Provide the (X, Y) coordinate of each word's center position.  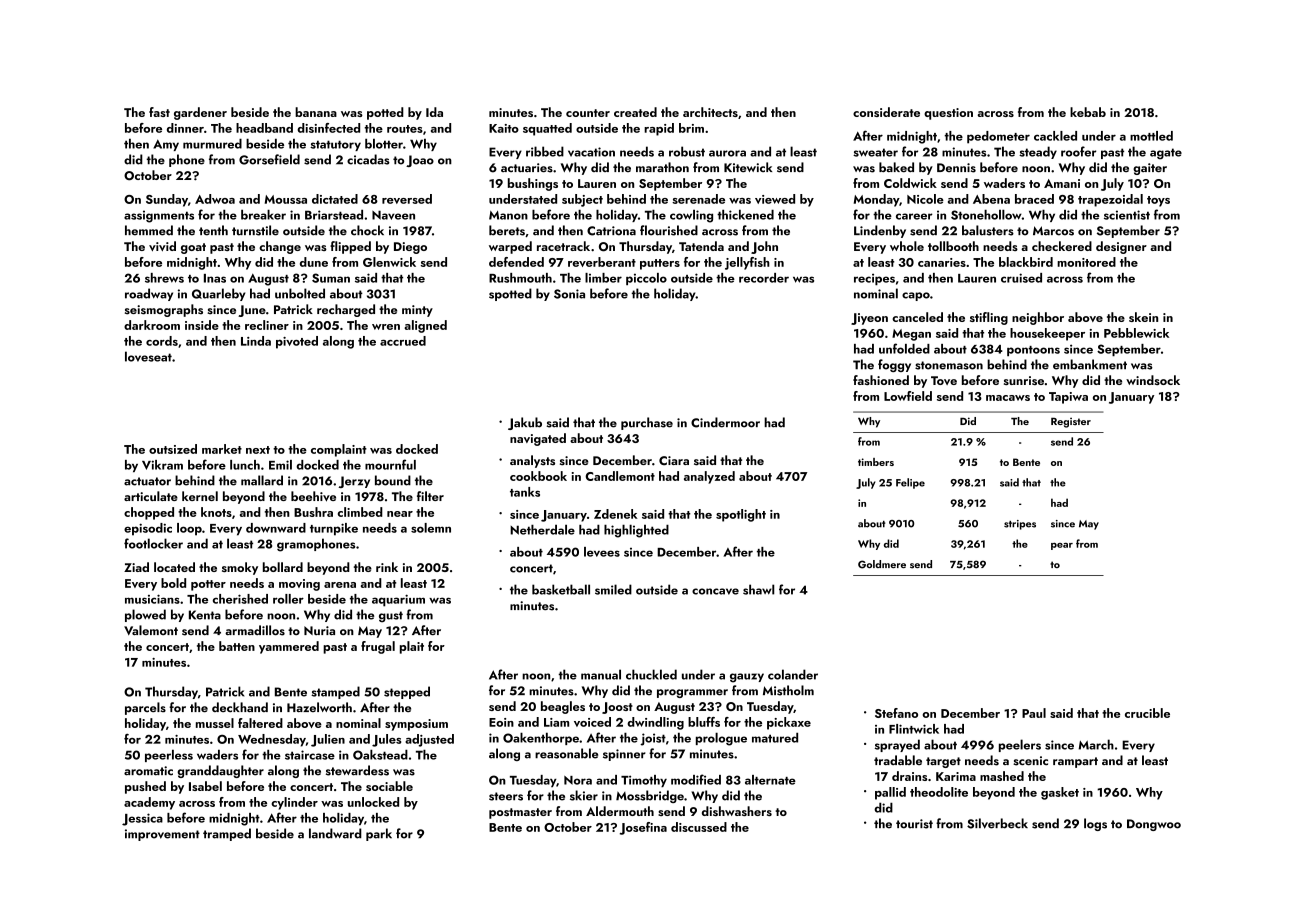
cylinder (294, 803)
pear (1062, 546)
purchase (647, 423)
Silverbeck (997, 823)
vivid (162, 246)
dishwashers (737, 811)
